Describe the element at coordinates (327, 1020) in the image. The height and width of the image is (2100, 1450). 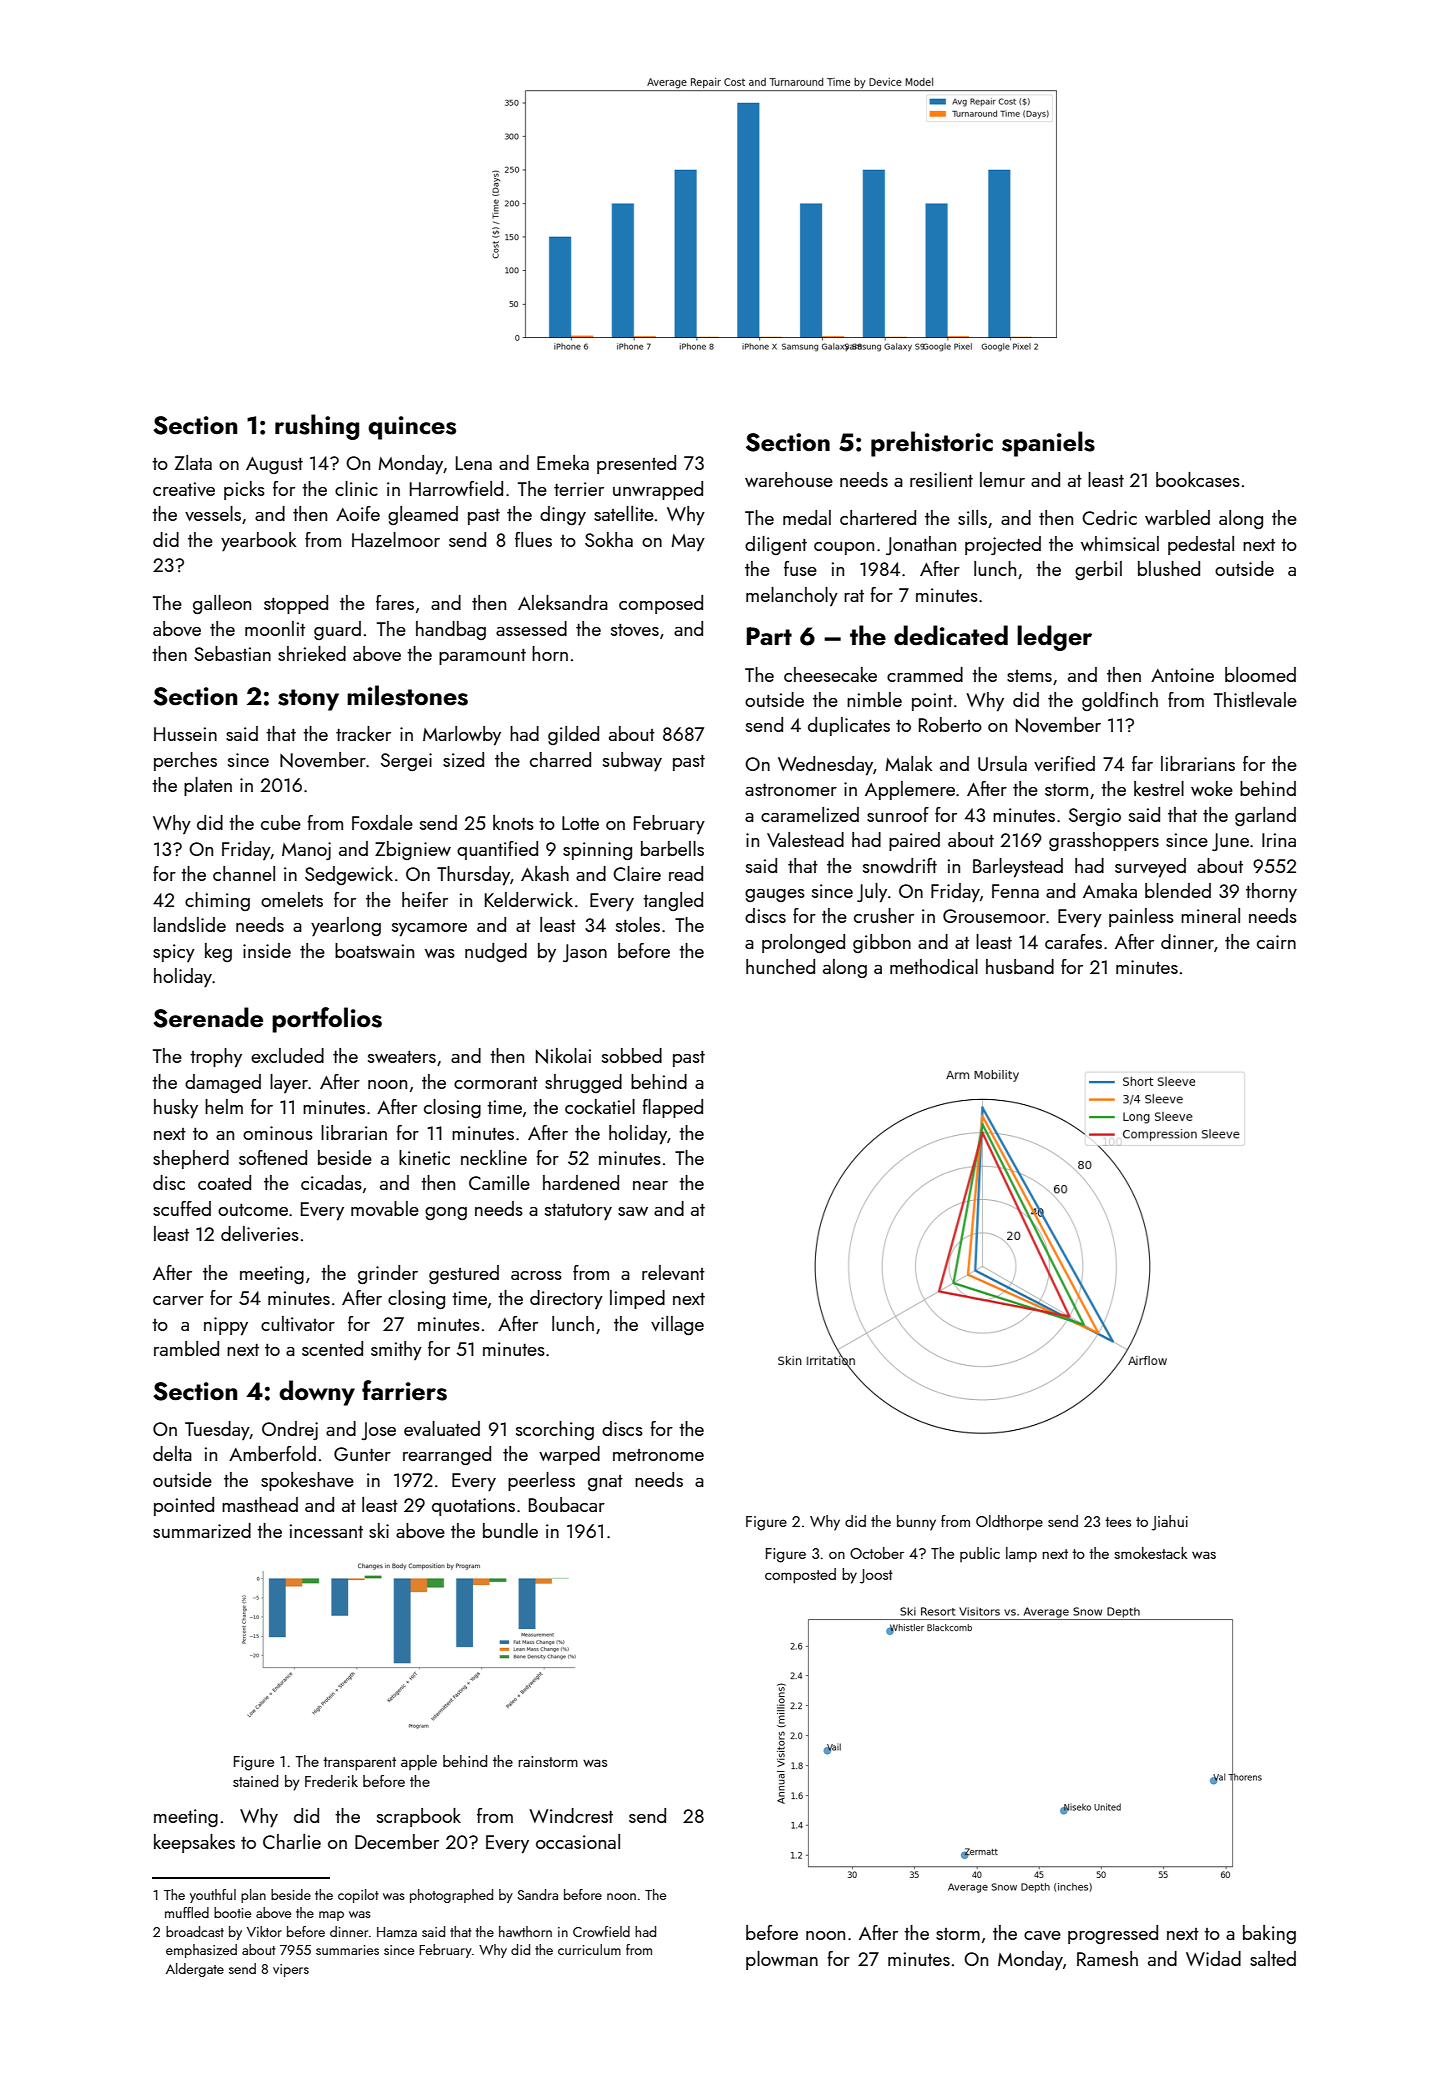
I see `portfolios` at that location.
